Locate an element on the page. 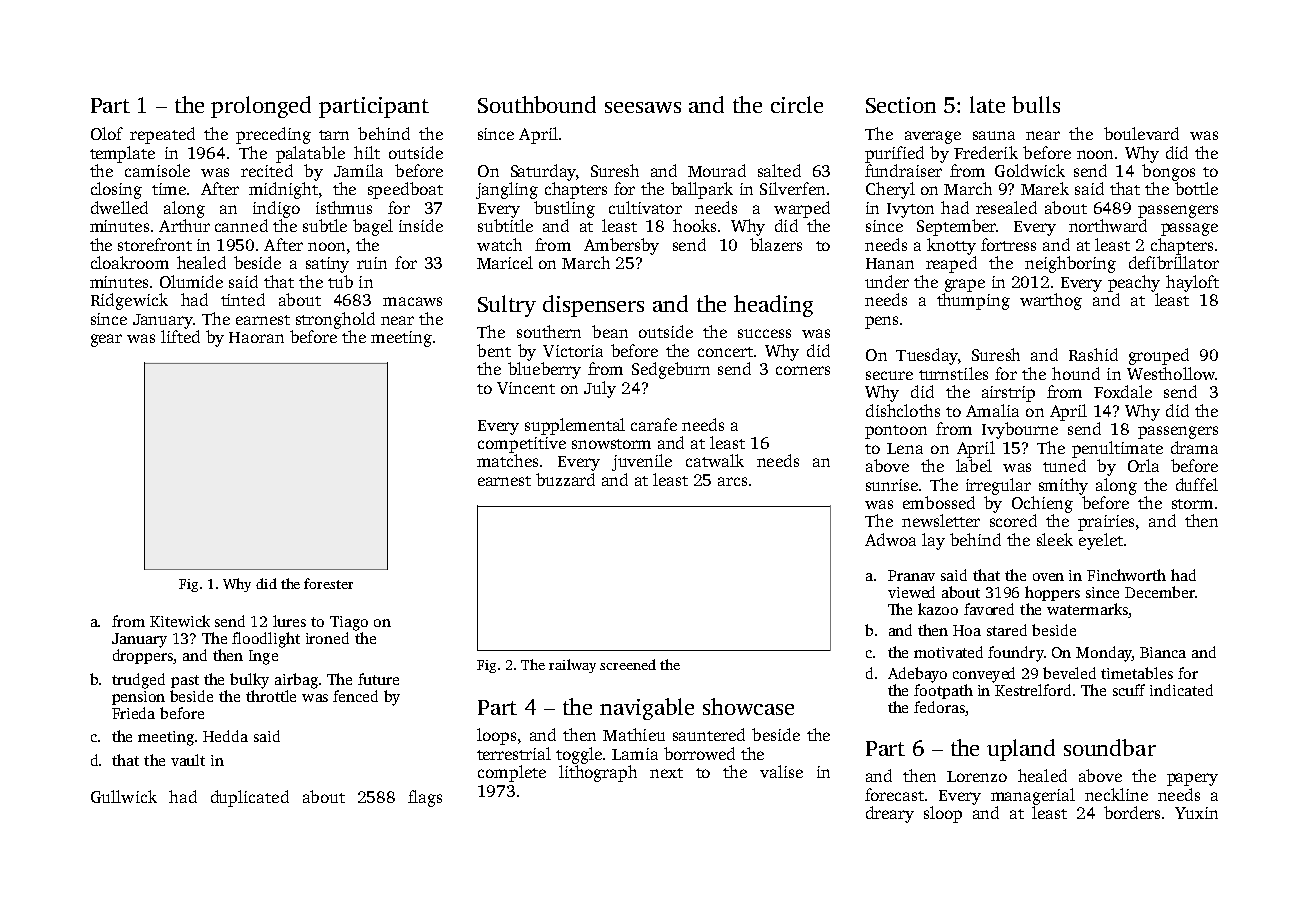 The height and width of the image is (924, 1308). Hedda is located at coordinates (225, 736).
